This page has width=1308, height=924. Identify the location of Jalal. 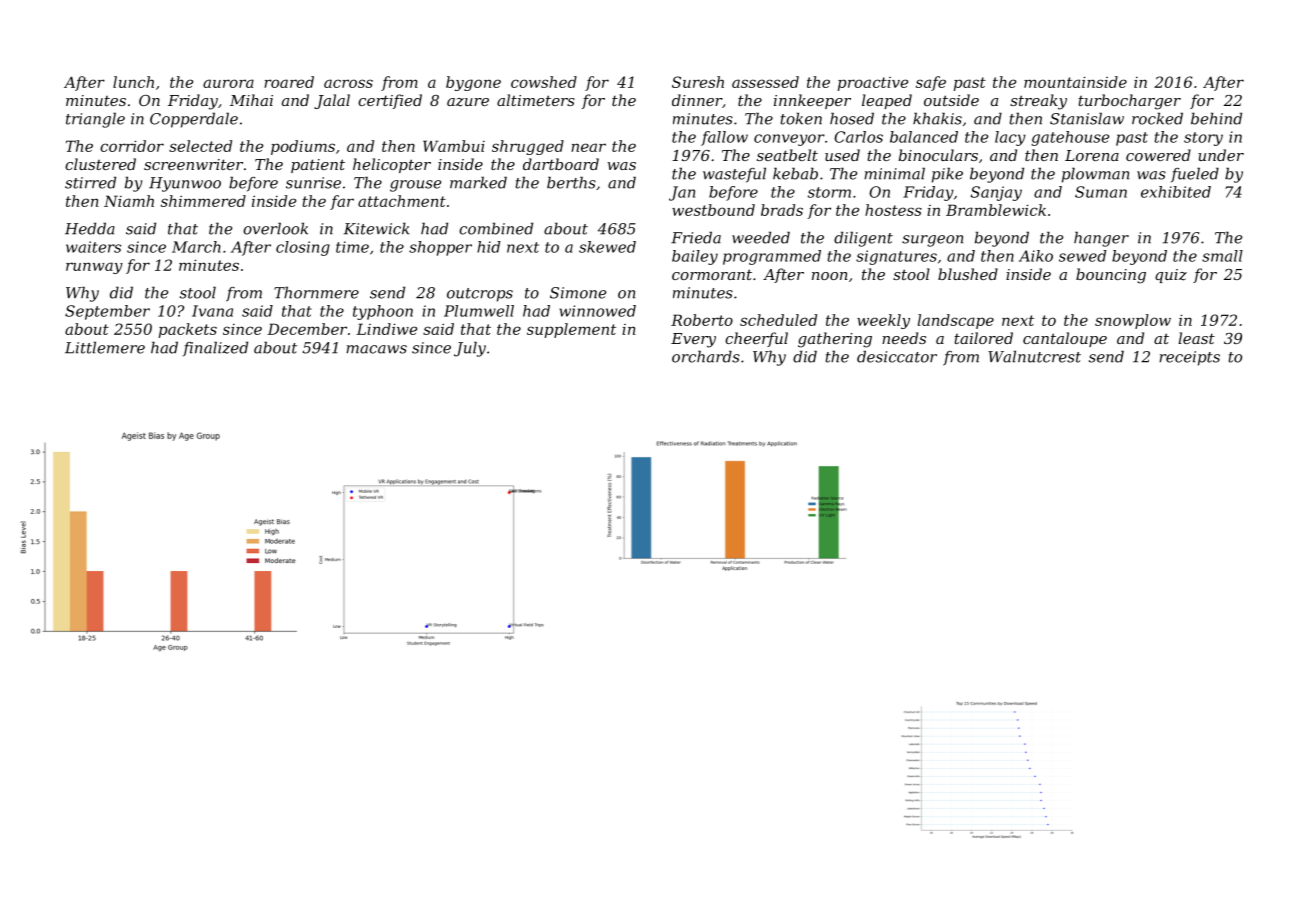
(332, 101).
